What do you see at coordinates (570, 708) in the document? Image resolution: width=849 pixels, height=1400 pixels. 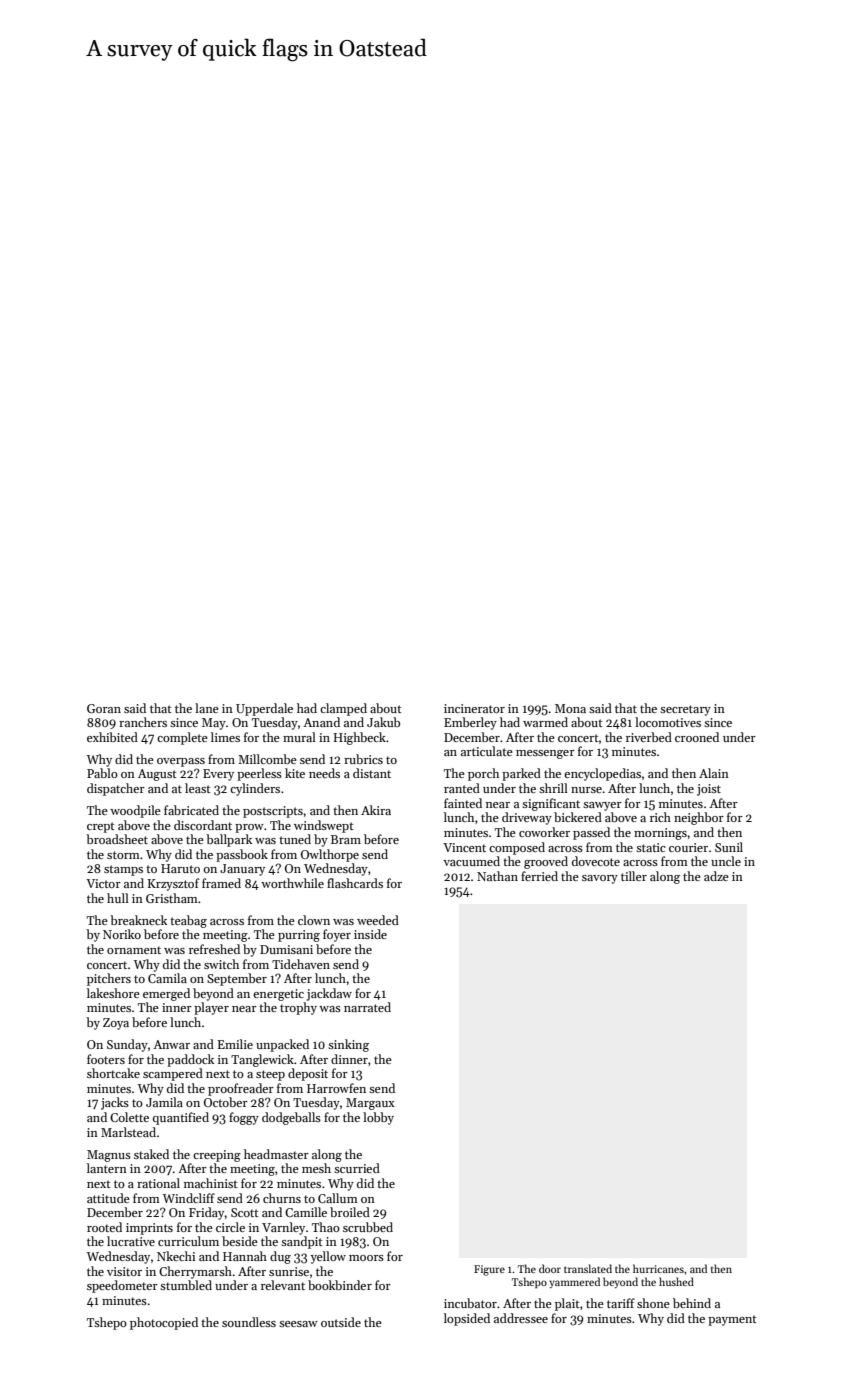 I see `Mona` at bounding box center [570, 708].
